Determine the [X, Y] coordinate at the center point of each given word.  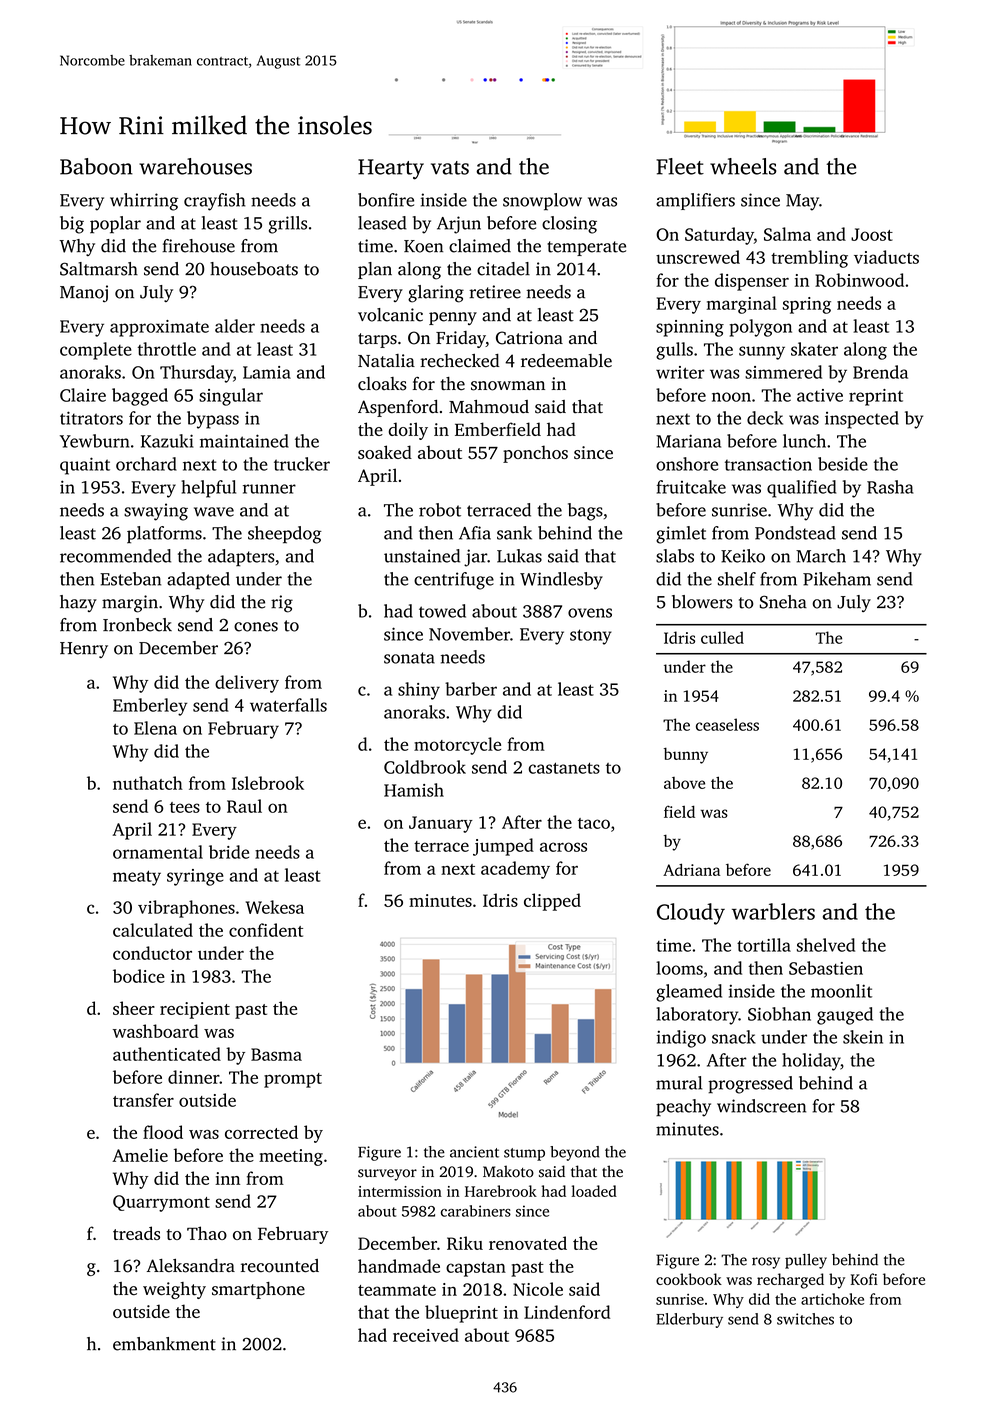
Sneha [783, 602]
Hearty [391, 169]
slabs [675, 556]
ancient [474, 1152]
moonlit [841, 991]
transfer [143, 1100]
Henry [84, 650]
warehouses [195, 166]
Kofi [864, 1279]
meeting [291, 1157]
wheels [743, 166]
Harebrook [501, 1191]
